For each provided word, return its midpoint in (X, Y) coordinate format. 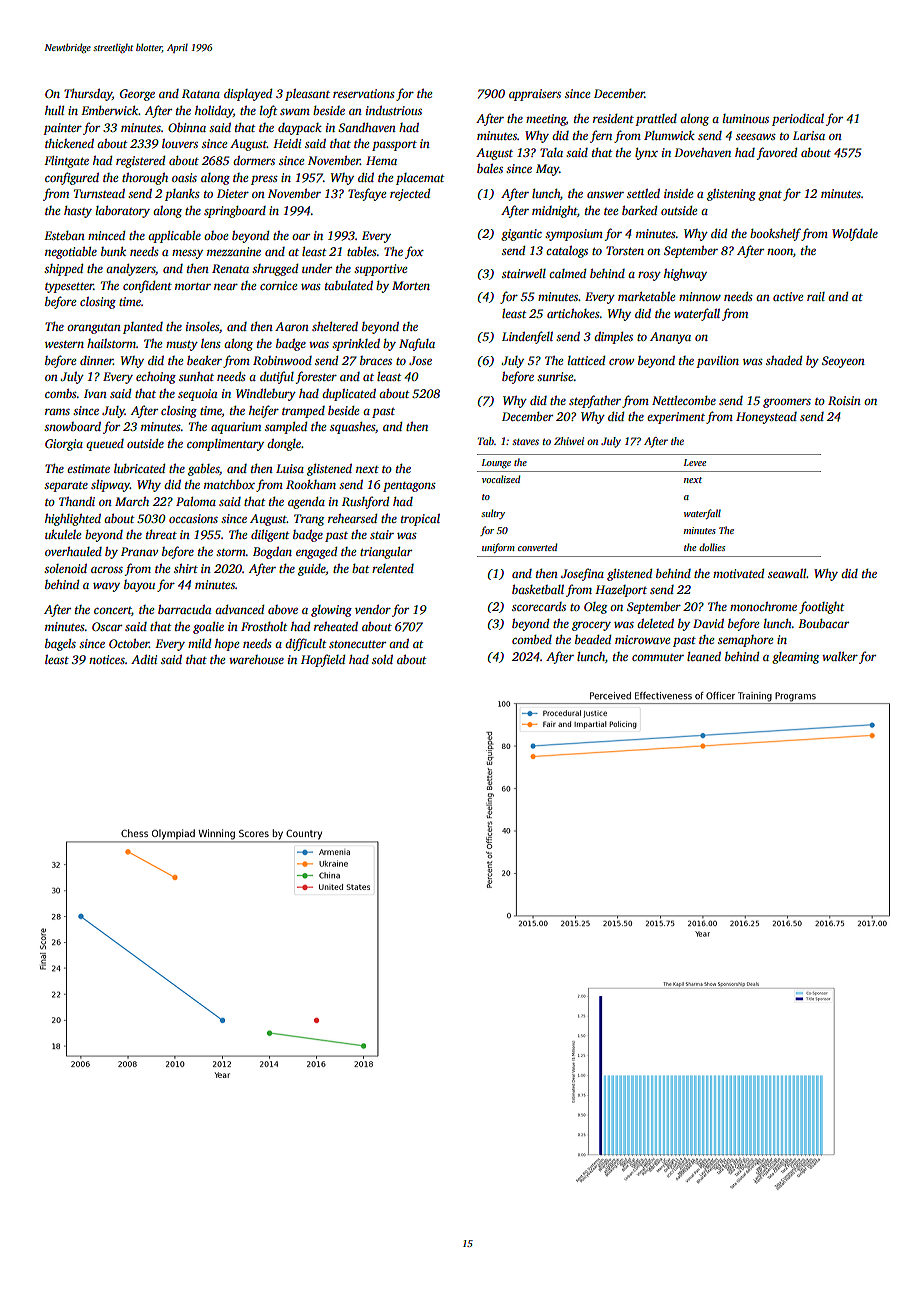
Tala (551, 152)
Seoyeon (843, 362)
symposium (574, 235)
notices (107, 659)
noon (780, 252)
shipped (63, 270)
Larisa (809, 135)
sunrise (555, 376)
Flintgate (66, 162)
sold (382, 659)
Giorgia (64, 445)
